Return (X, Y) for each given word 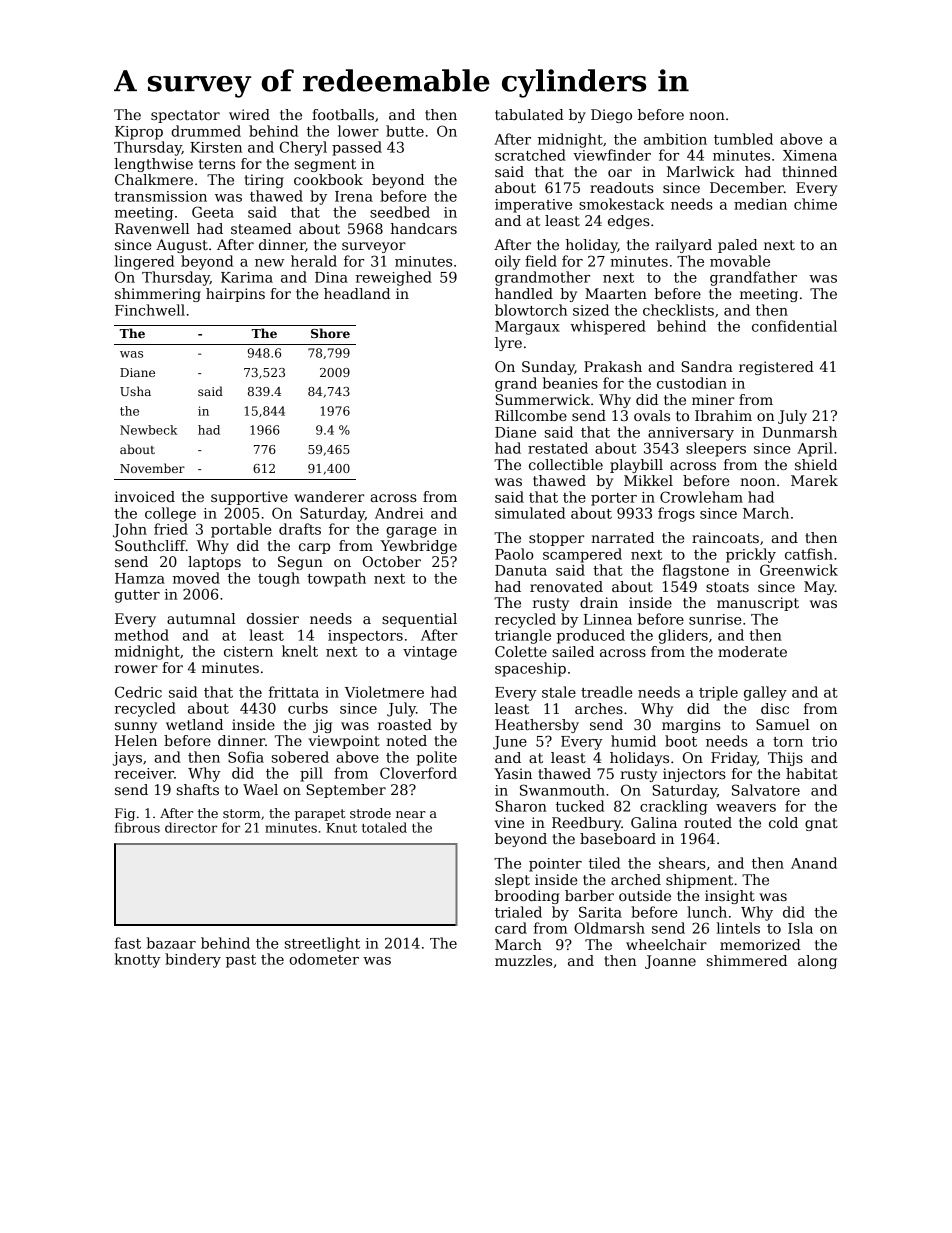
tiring (264, 181)
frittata (294, 692)
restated (558, 448)
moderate (752, 651)
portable (241, 530)
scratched (530, 155)
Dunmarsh (800, 432)
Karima (247, 277)
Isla (800, 928)
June (510, 743)
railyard (683, 246)
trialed (518, 912)
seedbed (400, 212)
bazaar (171, 943)
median (760, 204)
